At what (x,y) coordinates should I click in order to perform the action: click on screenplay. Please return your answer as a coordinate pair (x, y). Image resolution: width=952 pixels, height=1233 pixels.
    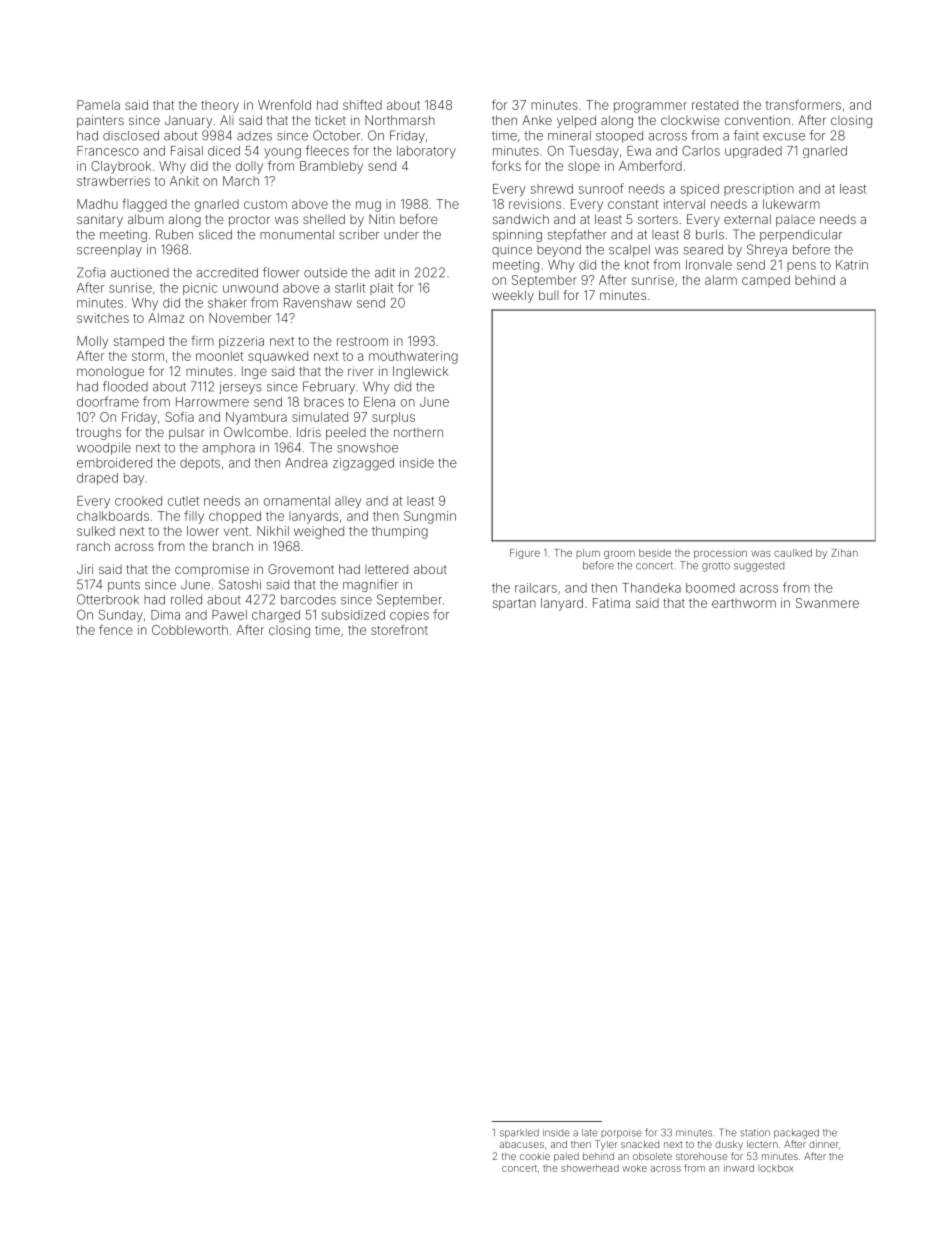
    Looking at the image, I should click on (109, 251).
